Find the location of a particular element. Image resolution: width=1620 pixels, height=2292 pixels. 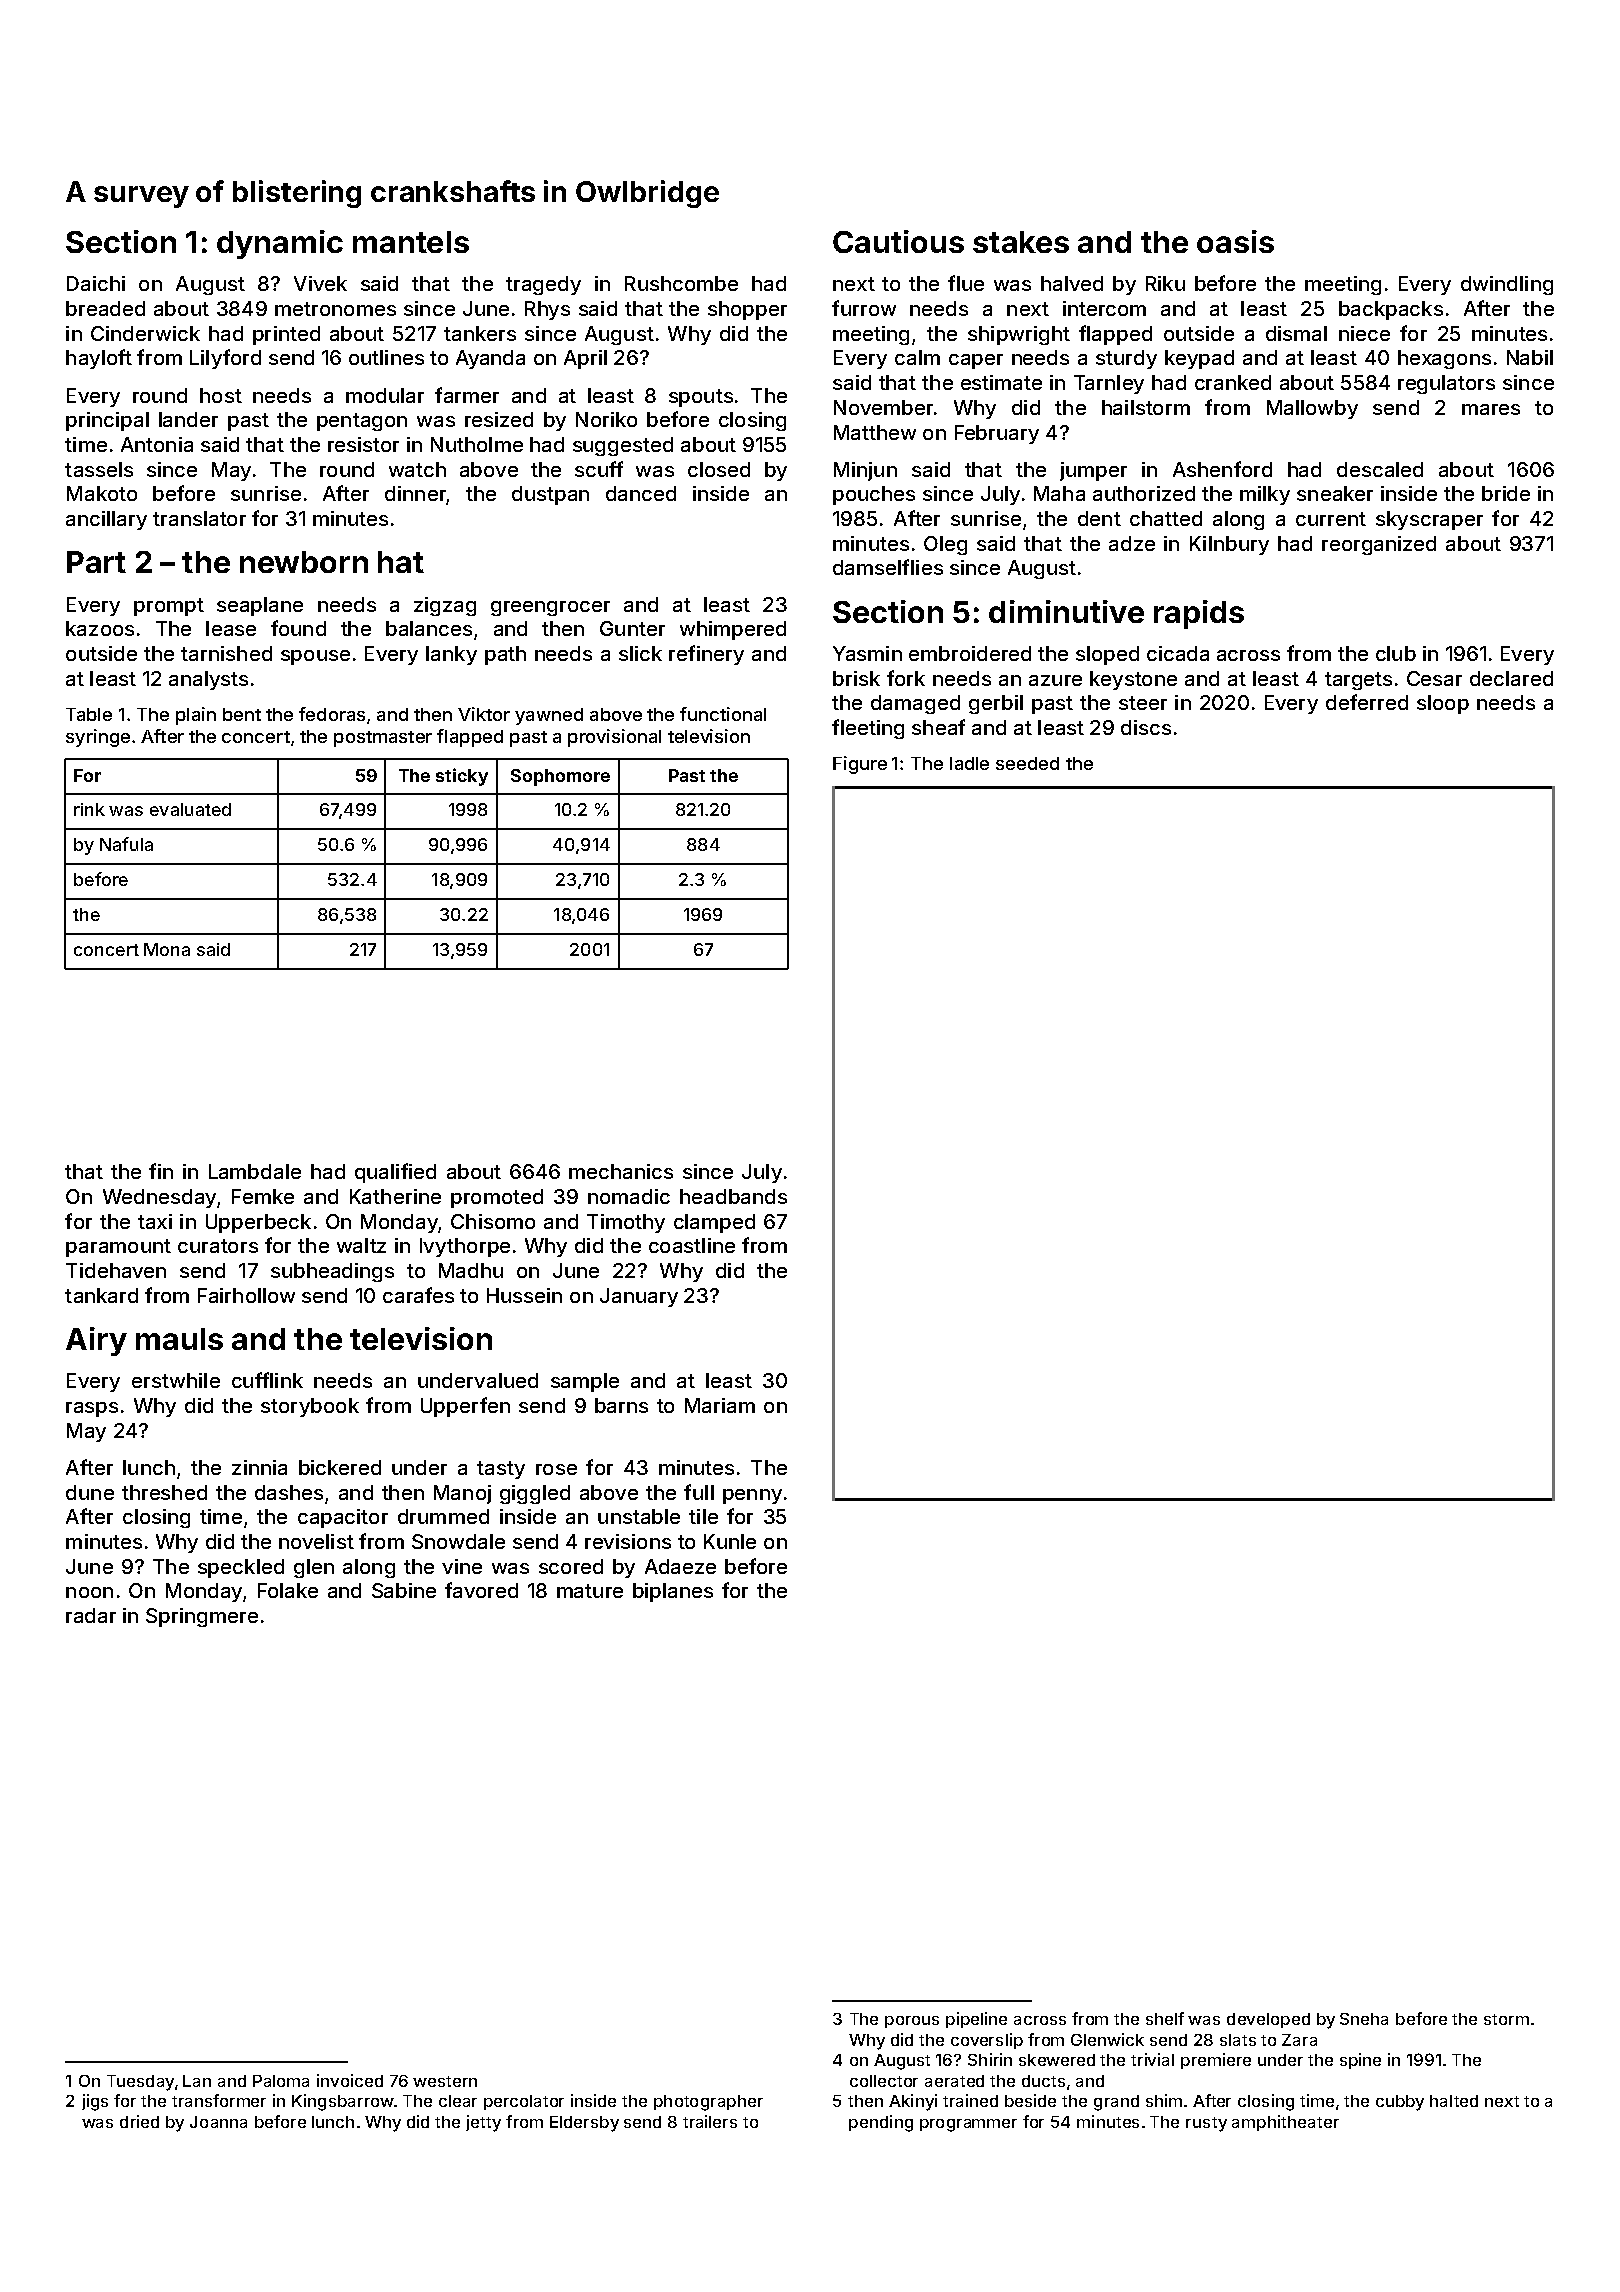

stakes is located at coordinates (1021, 242).
